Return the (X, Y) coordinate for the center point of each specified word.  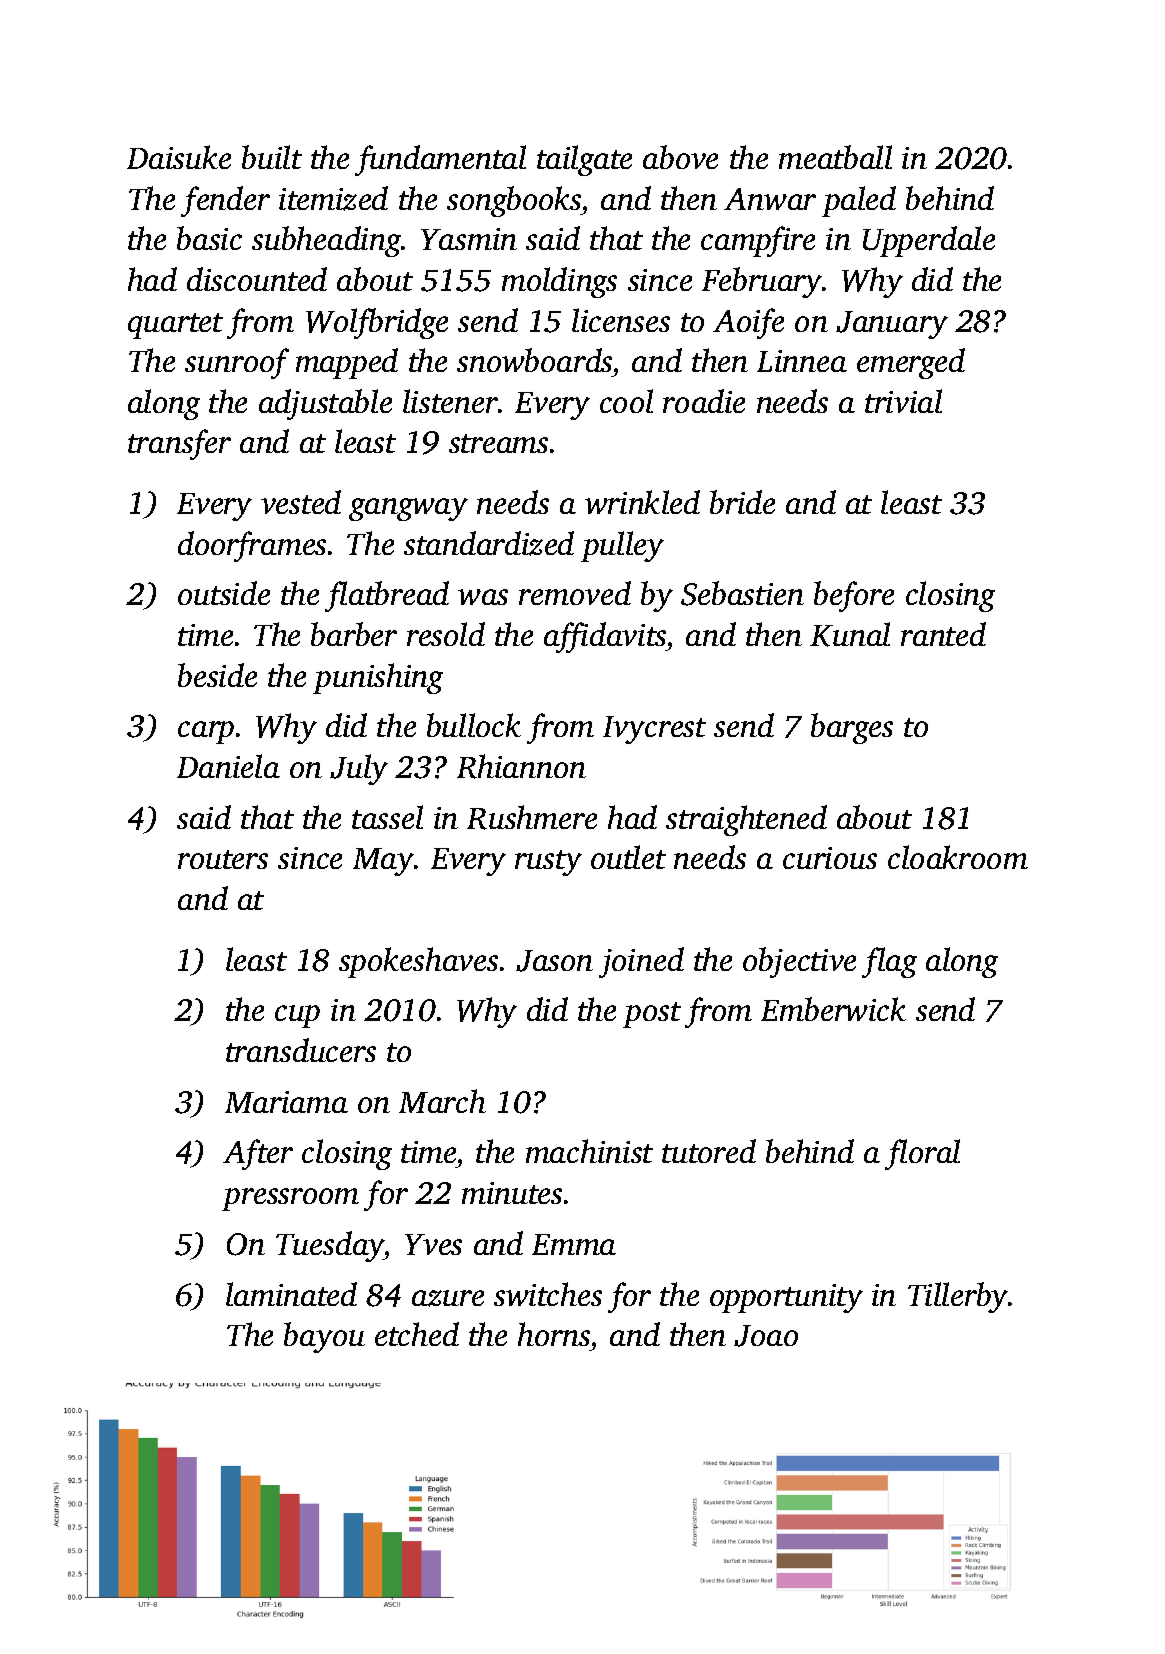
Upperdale (929, 241)
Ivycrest (654, 730)
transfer (179, 444)
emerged (911, 363)
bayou (324, 1337)
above (680, 157)
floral (922, 1154)
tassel (387, 817)
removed (575, 593)
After (258, 1154)
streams (498, 443)
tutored (709, 1151)
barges (852, 728)
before (854, 596)
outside (224, 593)
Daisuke (179, 157)
